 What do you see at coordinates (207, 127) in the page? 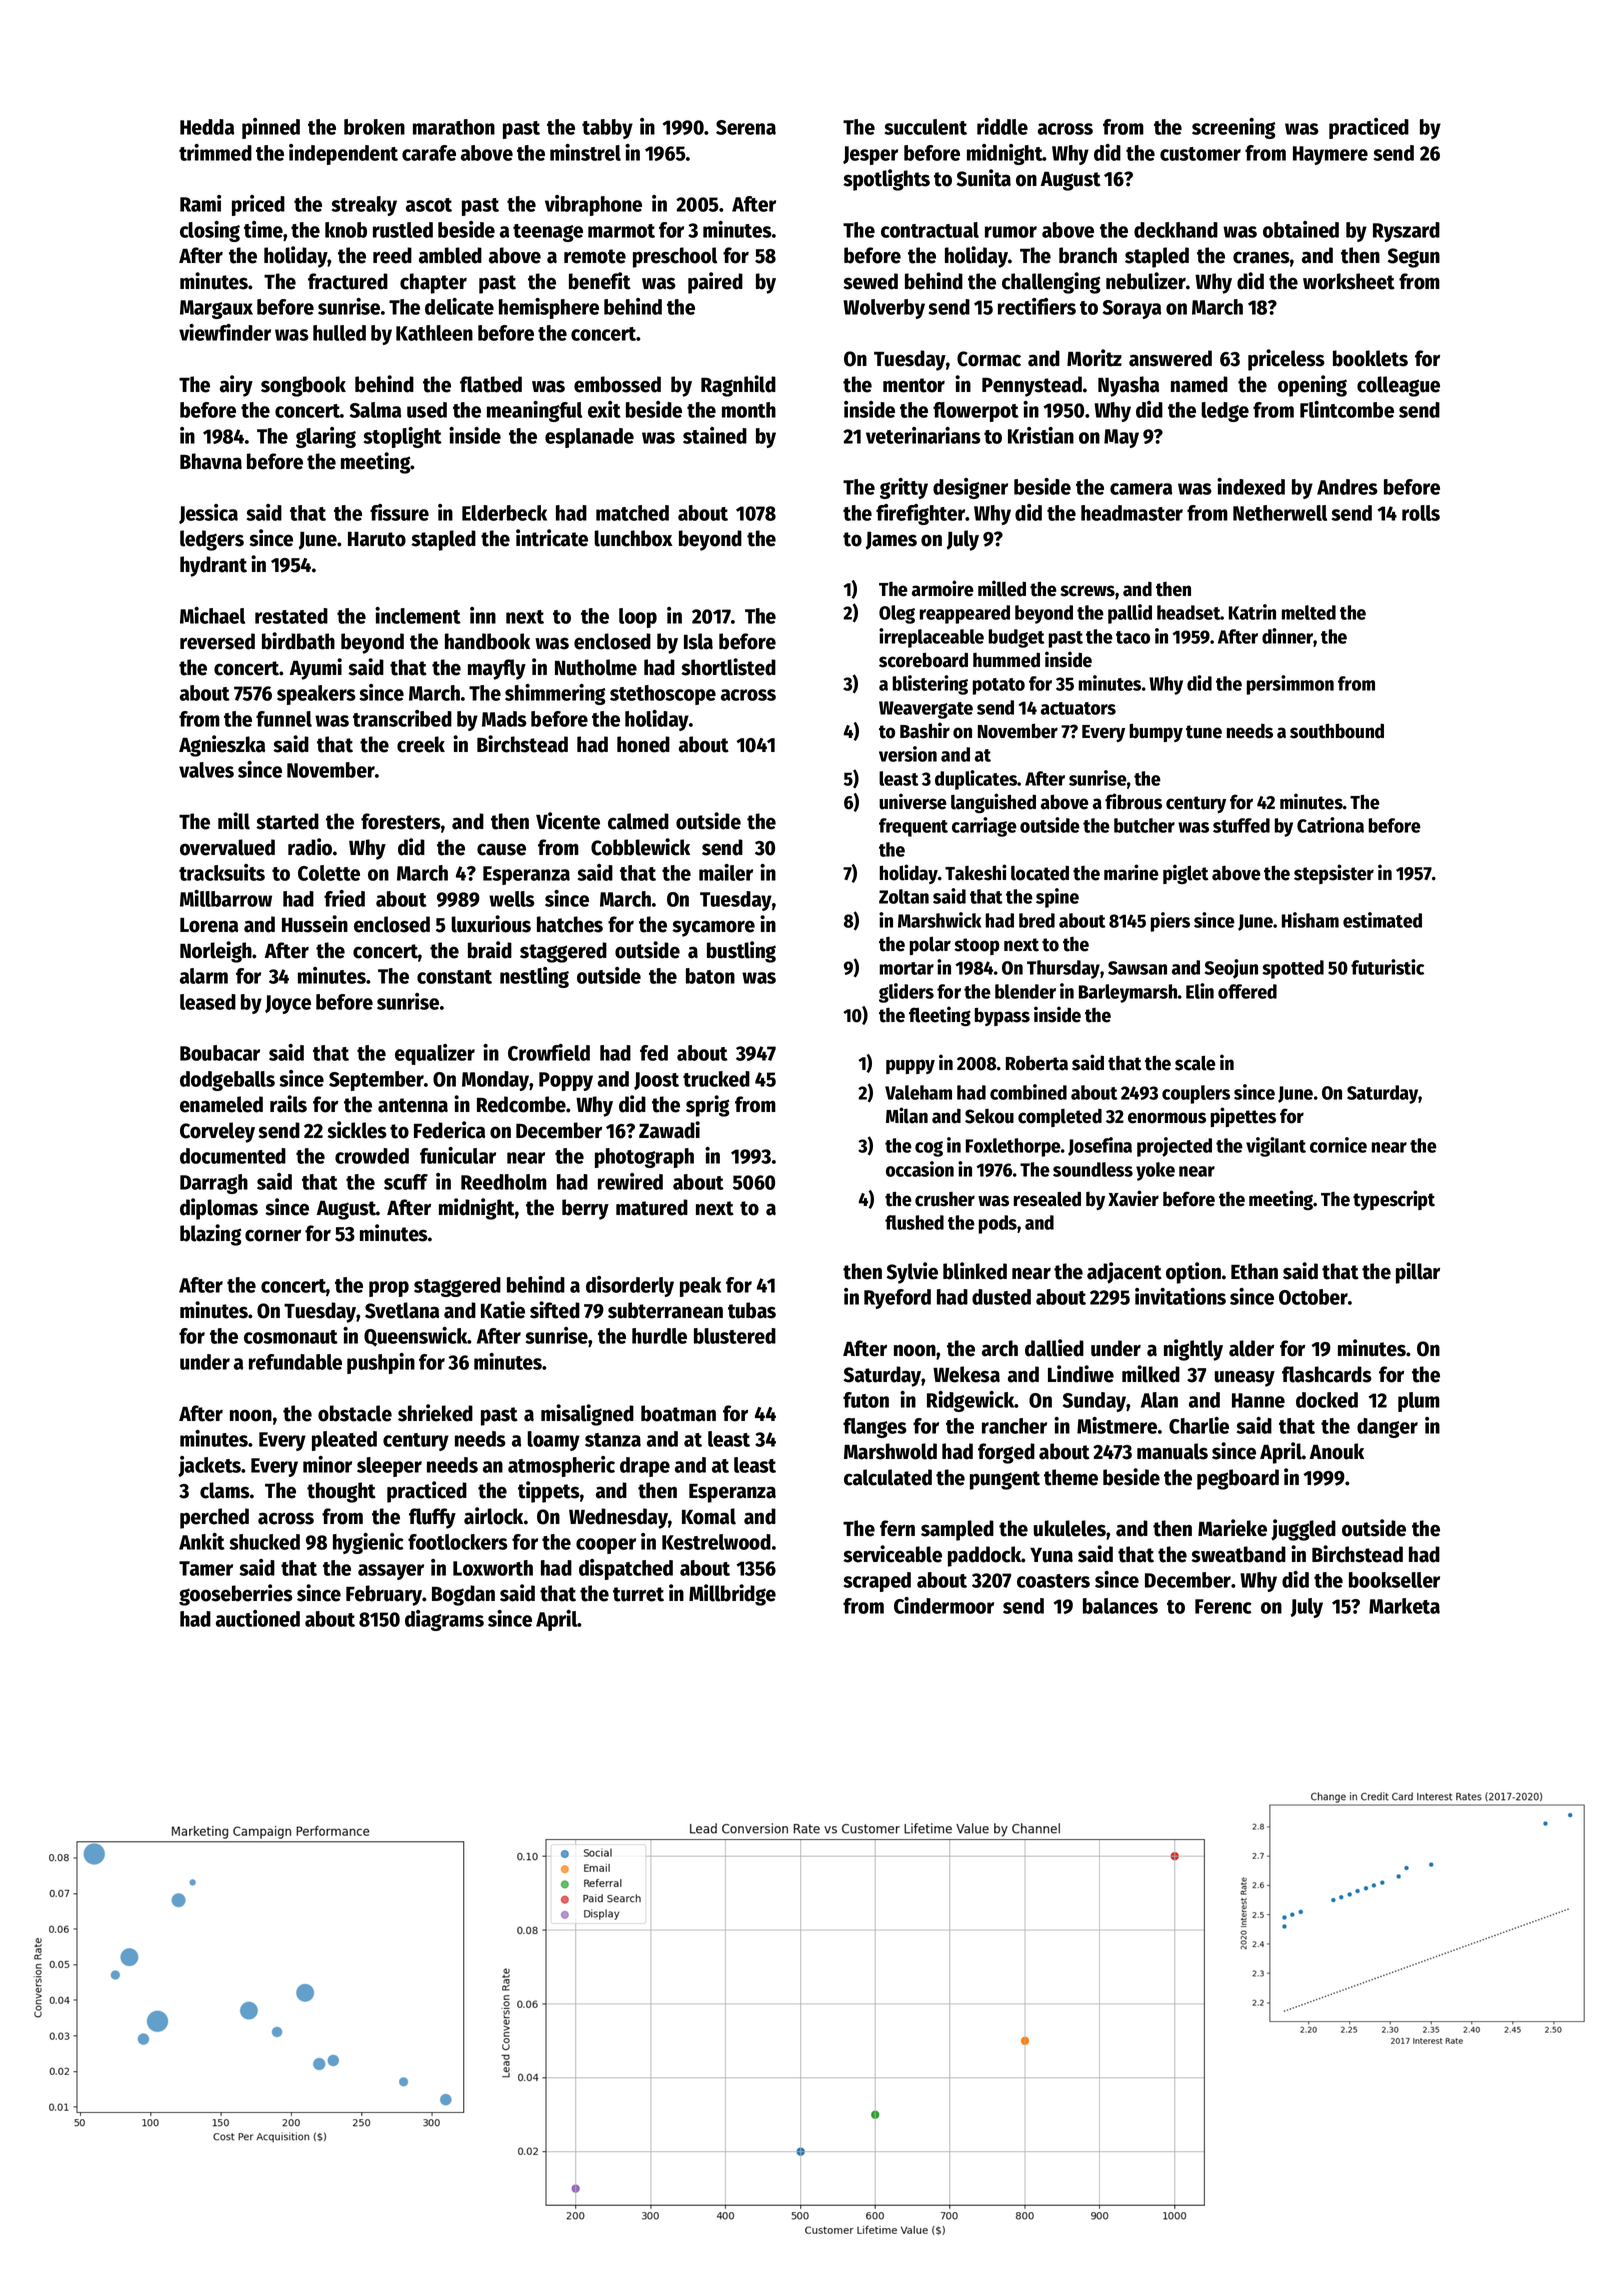
I see `Hedda` at bounding box center [207, 127].
